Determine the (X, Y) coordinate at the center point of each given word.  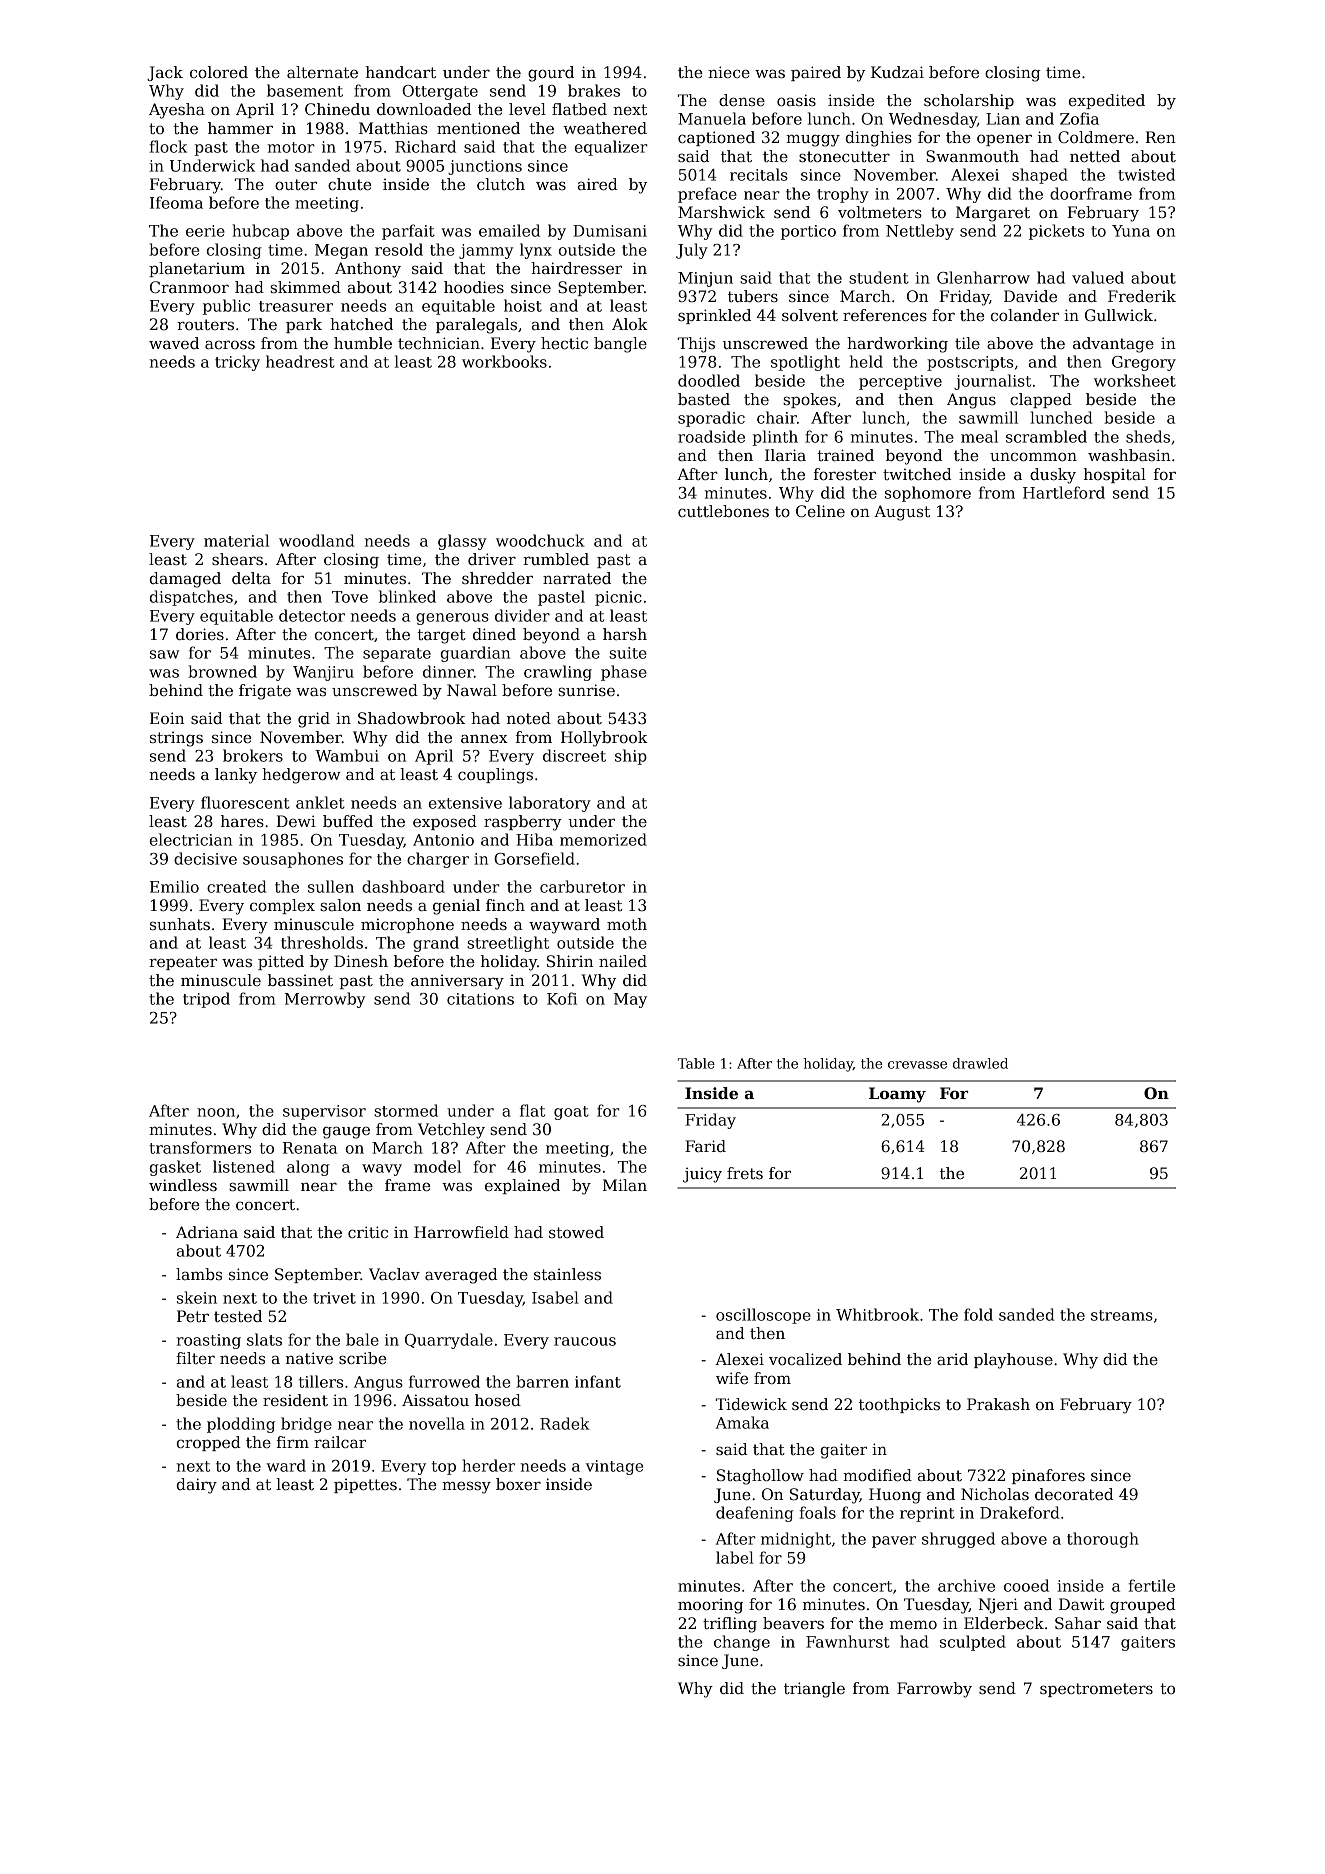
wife (732, 1378)
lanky (236, 776)
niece (729, 72)
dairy (197, 1486)
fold (978, 1314)
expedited (1107, 101)
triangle (814, 1690)
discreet (574, 755)
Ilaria (785, 455)
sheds (1148, 436)
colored (219, 72)
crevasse (917, 1065)
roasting (209, 1341)
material (236, 540)
